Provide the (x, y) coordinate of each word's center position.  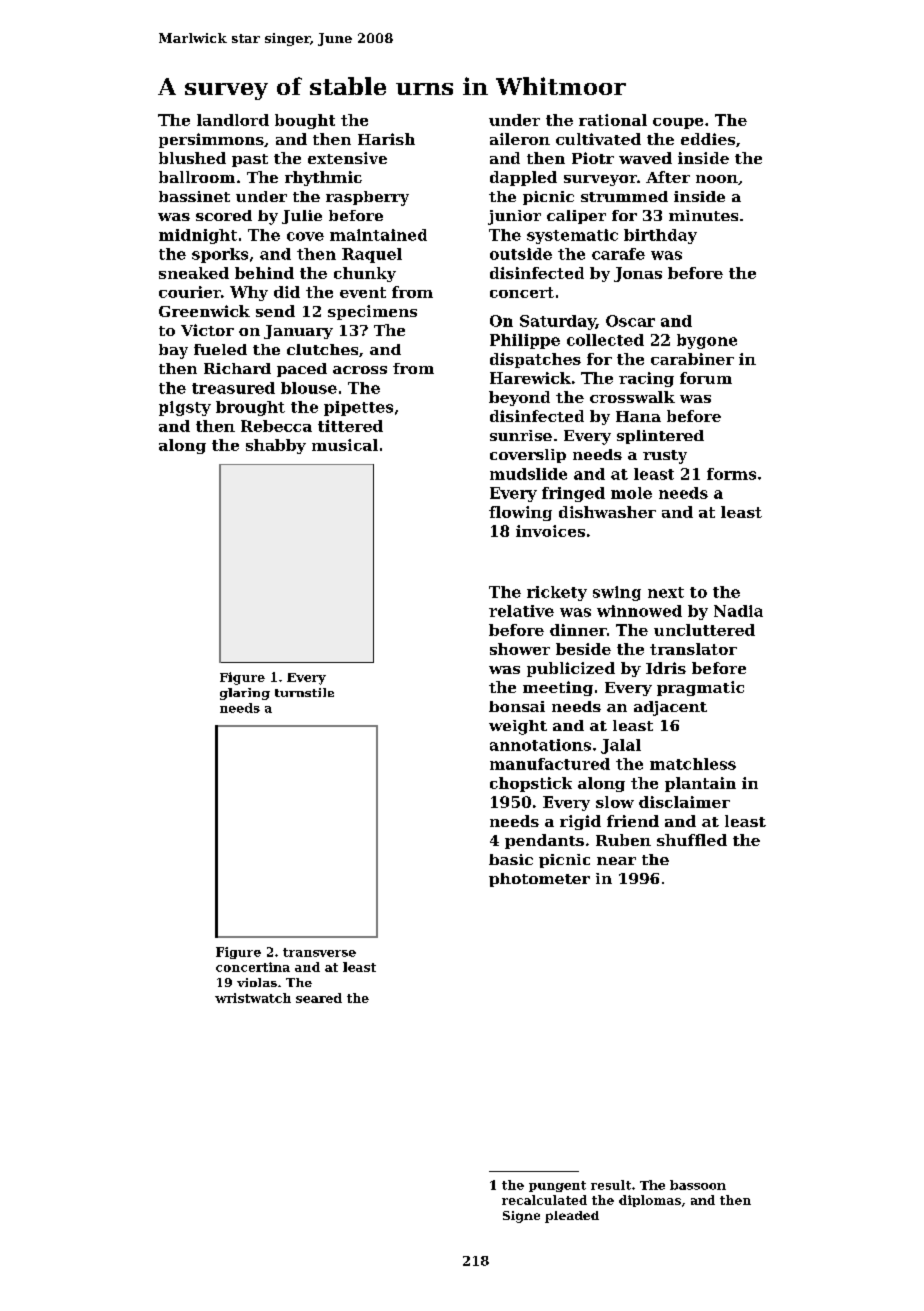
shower (520, 649)
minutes (703, 215)
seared (319, 998)
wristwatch (253, 998)
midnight (198, 236)
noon (717, 179)
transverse (319, 952)
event (363, 292)
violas (257, 982)
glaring (245, 694)
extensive (347, 158)
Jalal (621, 746)
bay (173, 351)
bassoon (698, 1185)
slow (615, 802)
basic (511, 859)
